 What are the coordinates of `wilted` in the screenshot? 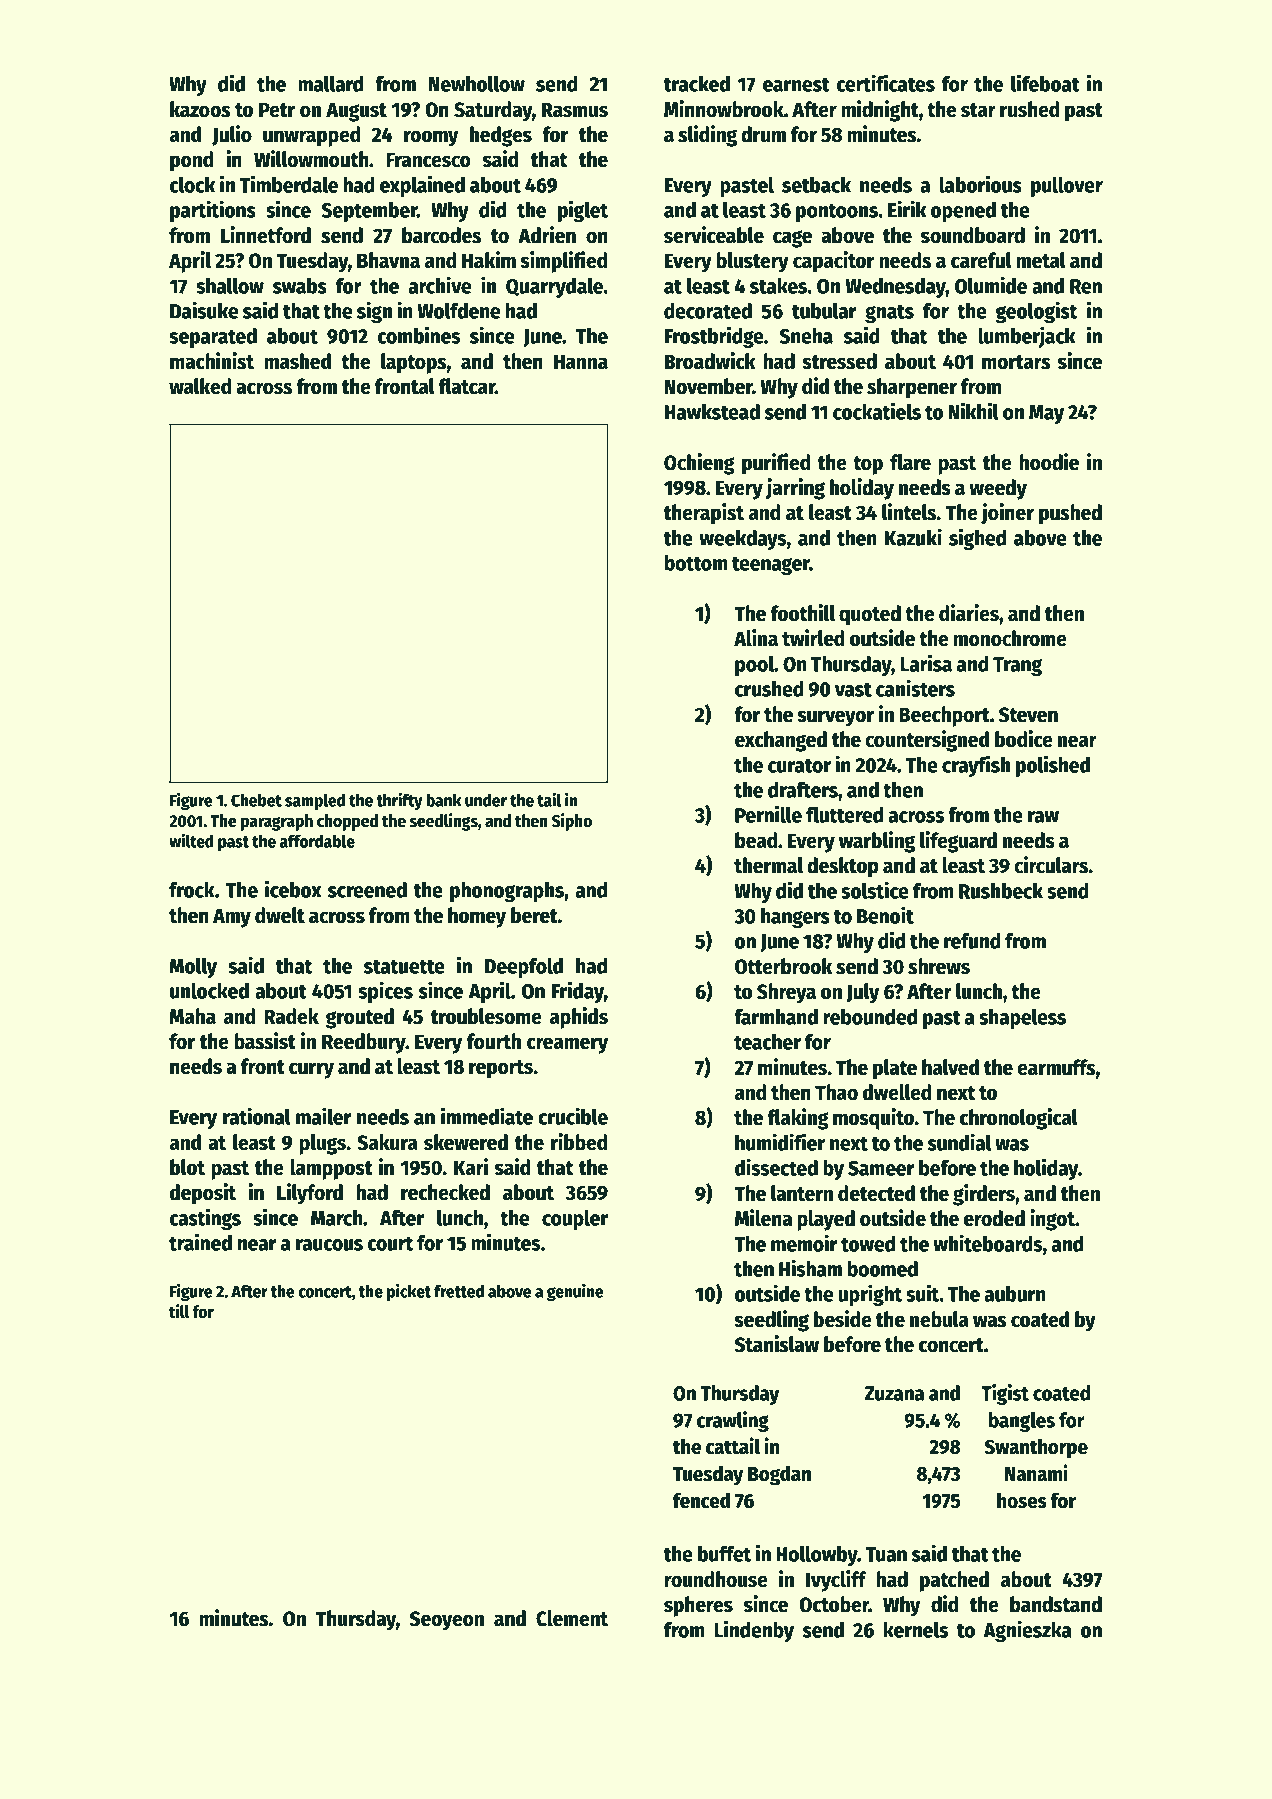 It's located at (191, 840).
